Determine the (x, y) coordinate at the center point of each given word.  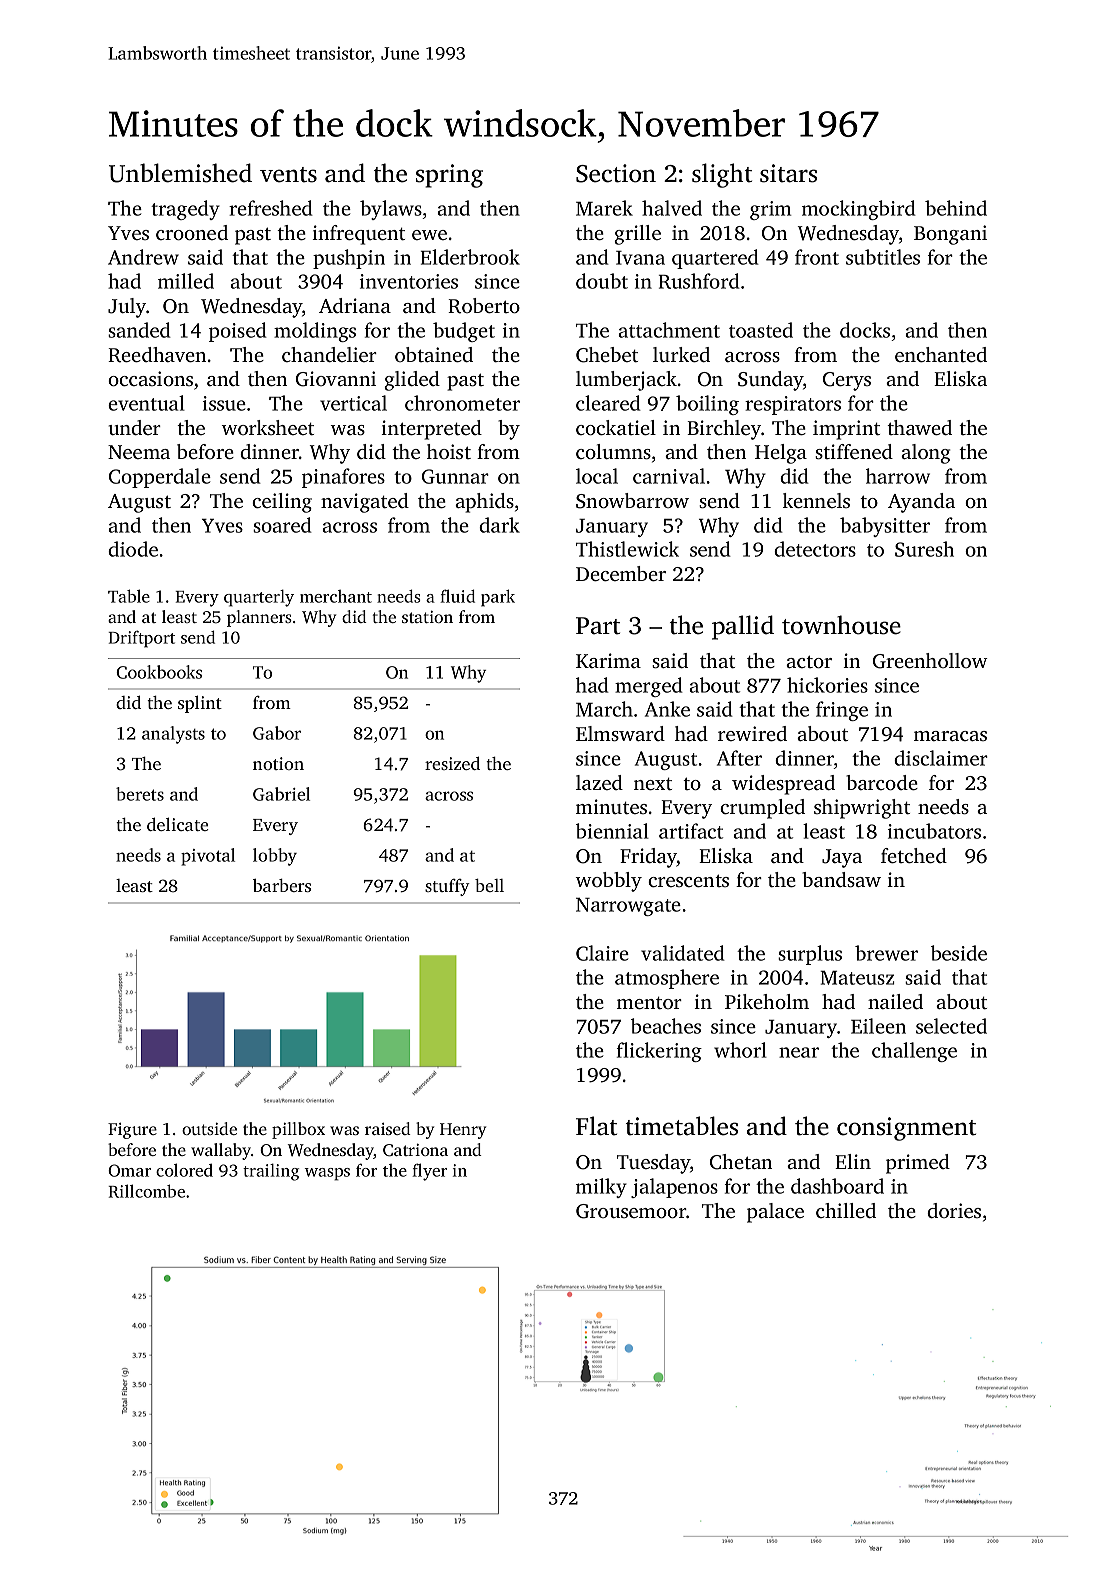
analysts (173, 735)
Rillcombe (146, 1191)
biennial (612, 831)
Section (616, 173)
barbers (282, 885)
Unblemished (180, 173)
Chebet (607, 355)
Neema (139, 452)
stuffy (447, 887)
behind (956, 208)
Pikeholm (767, 1001)
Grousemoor (631, 1211)
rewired (752, 733)
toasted (761, 330)
